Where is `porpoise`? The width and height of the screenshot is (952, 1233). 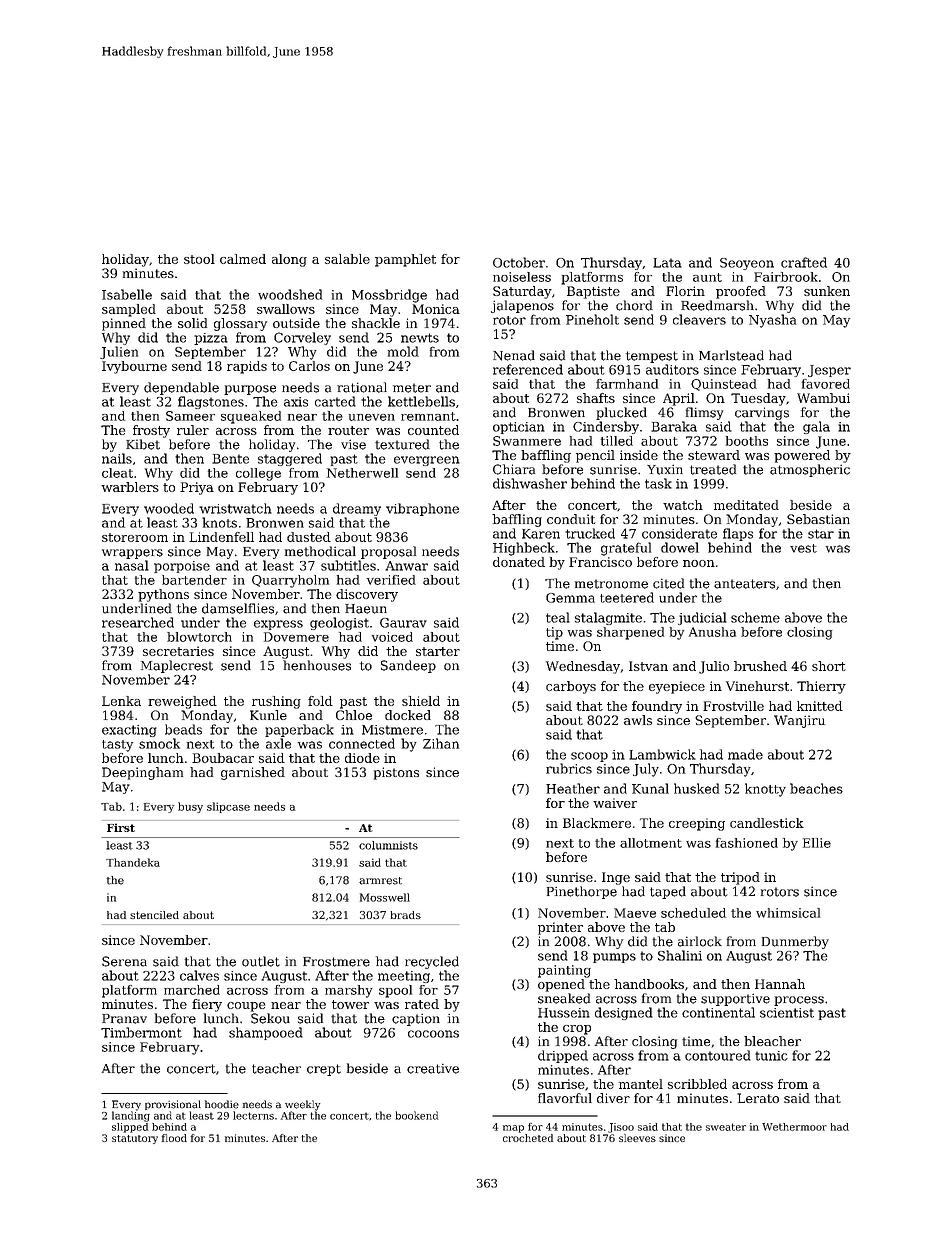
porpoise is located at coordinates (182, 567).
